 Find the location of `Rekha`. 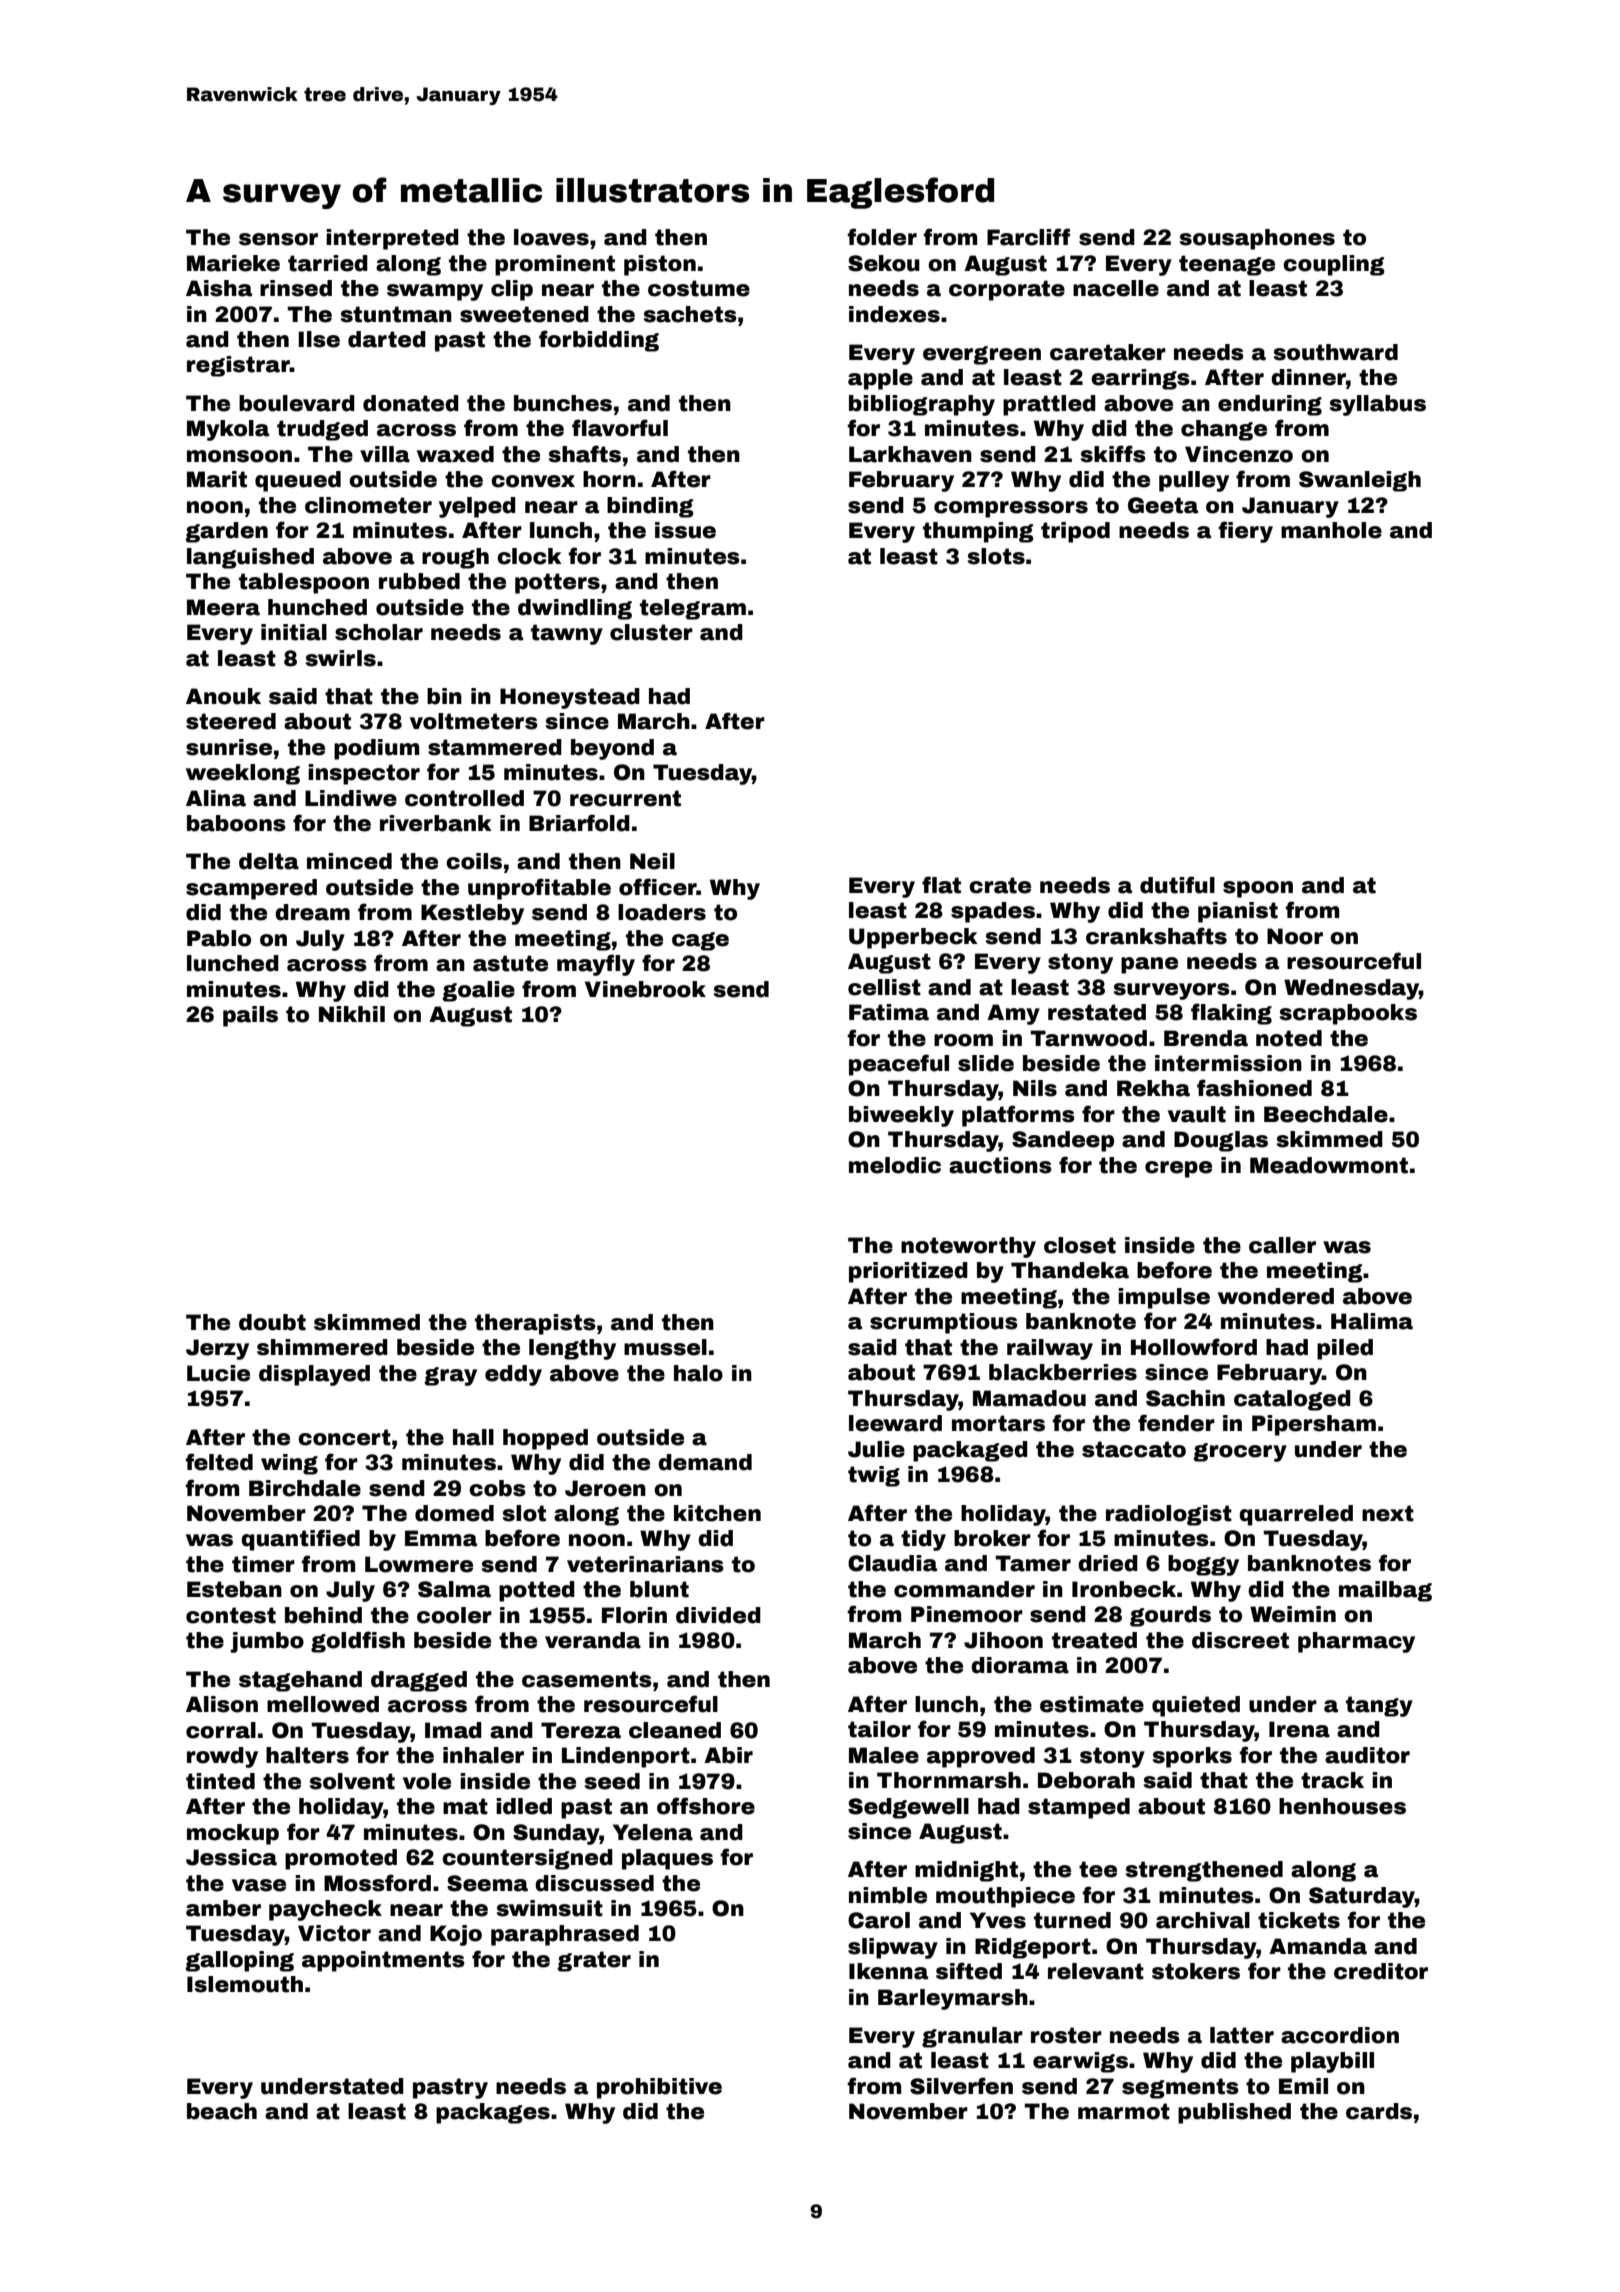

Rekha is located at coordinates (1153, 1088).
